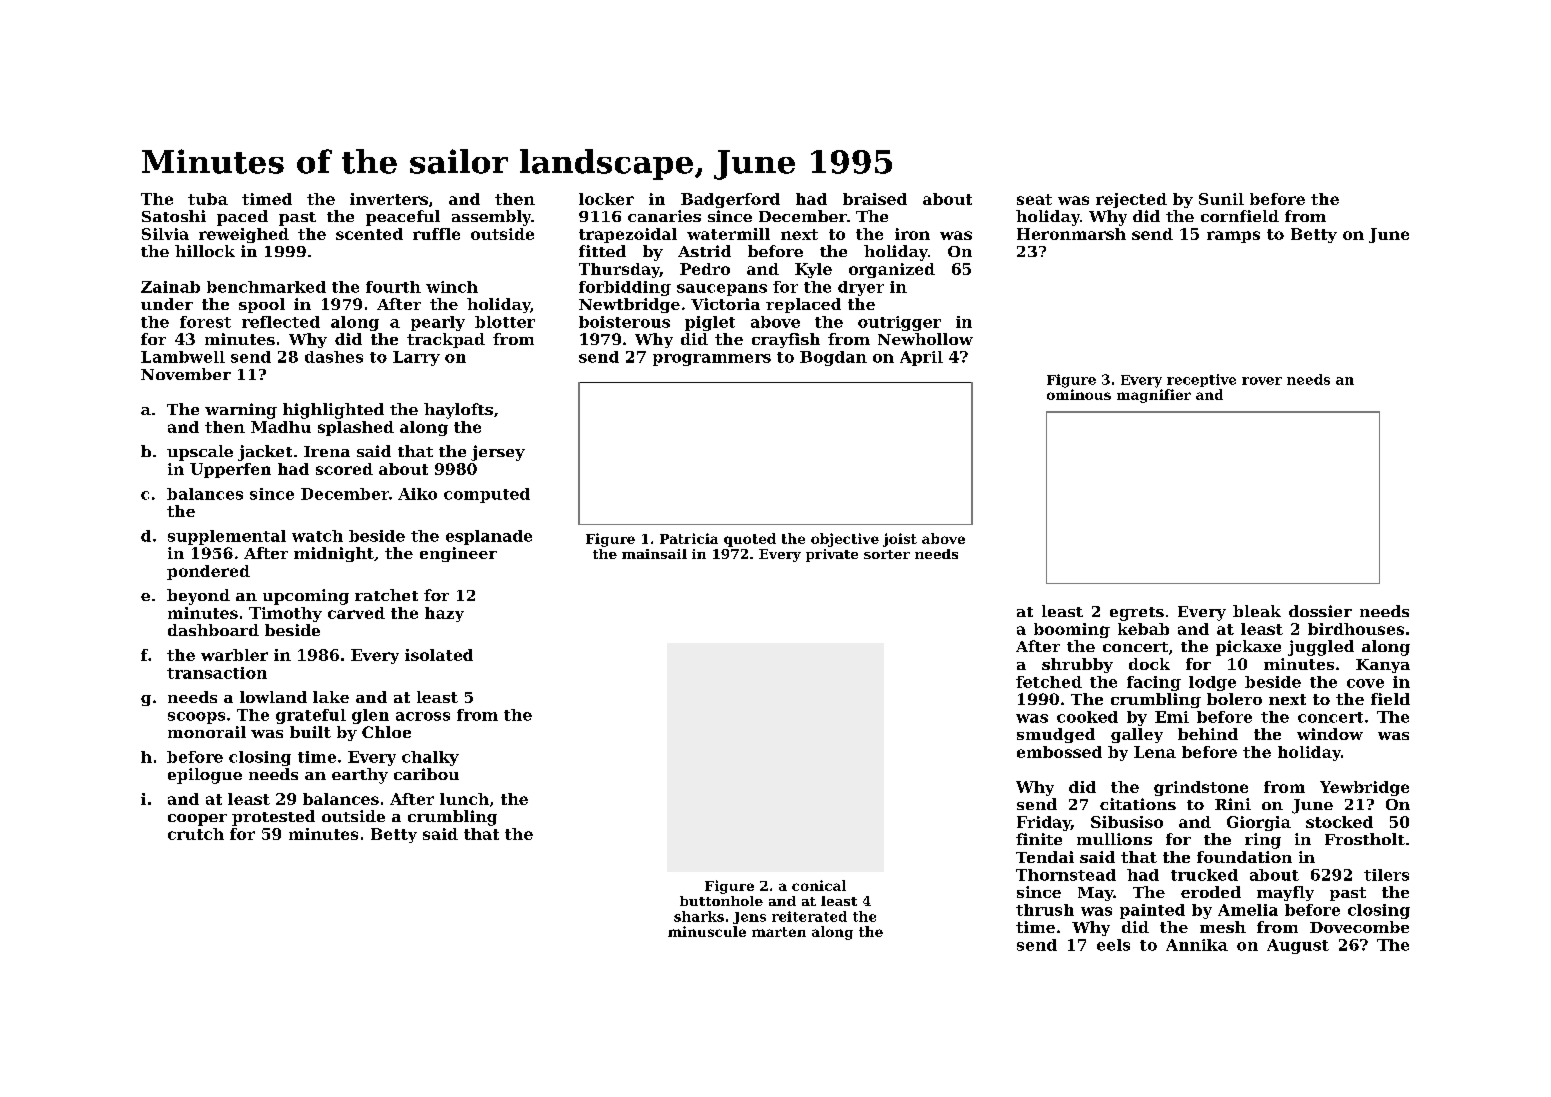 The image size is (1551, 1097). Describe the element at coordinates (389, 199) in the screenshot. I see `inverters` at that location.
